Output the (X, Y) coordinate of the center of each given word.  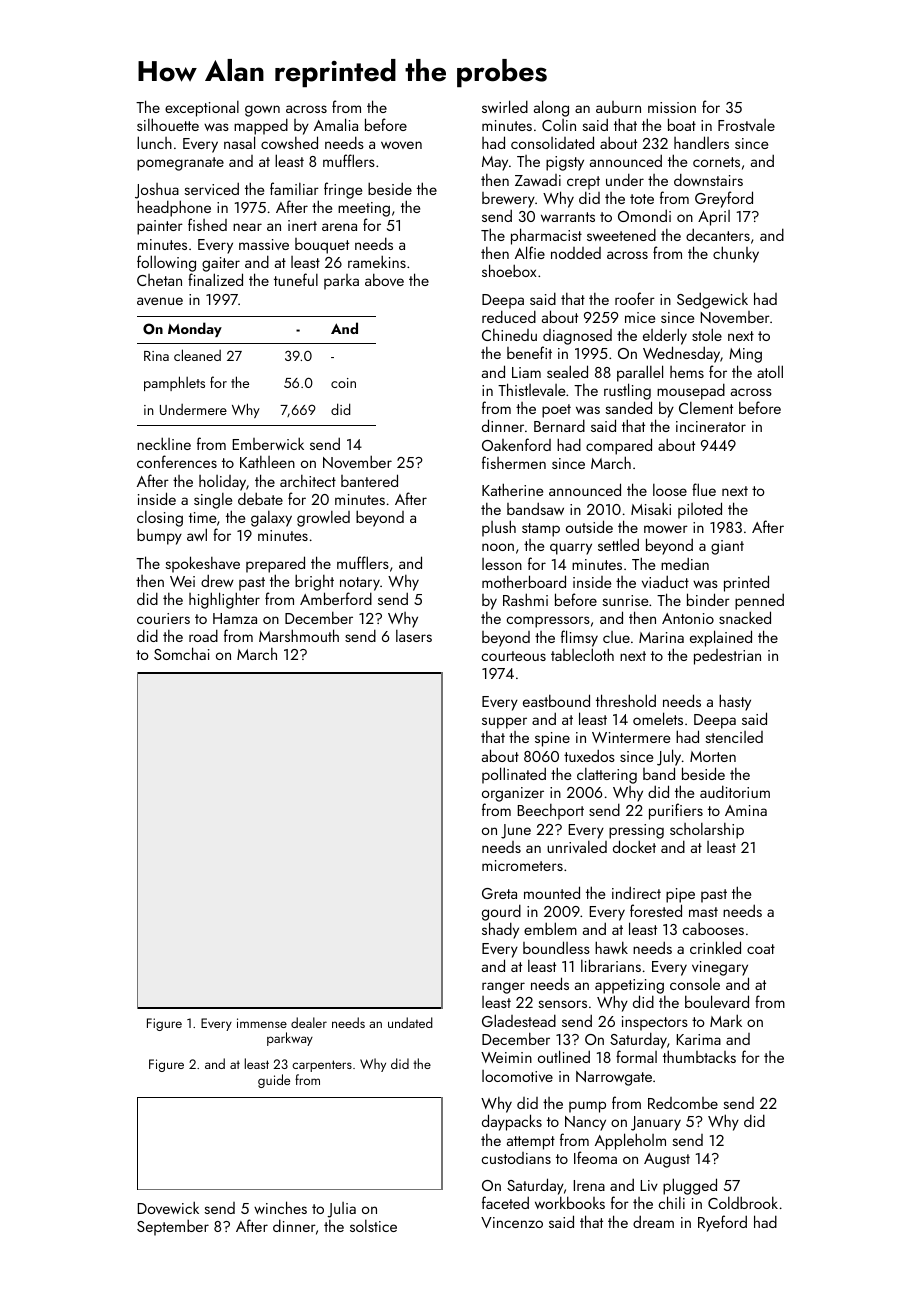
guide (274, 1081)
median (685, 563)
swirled (505, 106)
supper (504, 723)
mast (703, 912)
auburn (618, 107)
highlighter (224, 600)
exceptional (202, 109)
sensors (562, 1004)
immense (262, 1023)
